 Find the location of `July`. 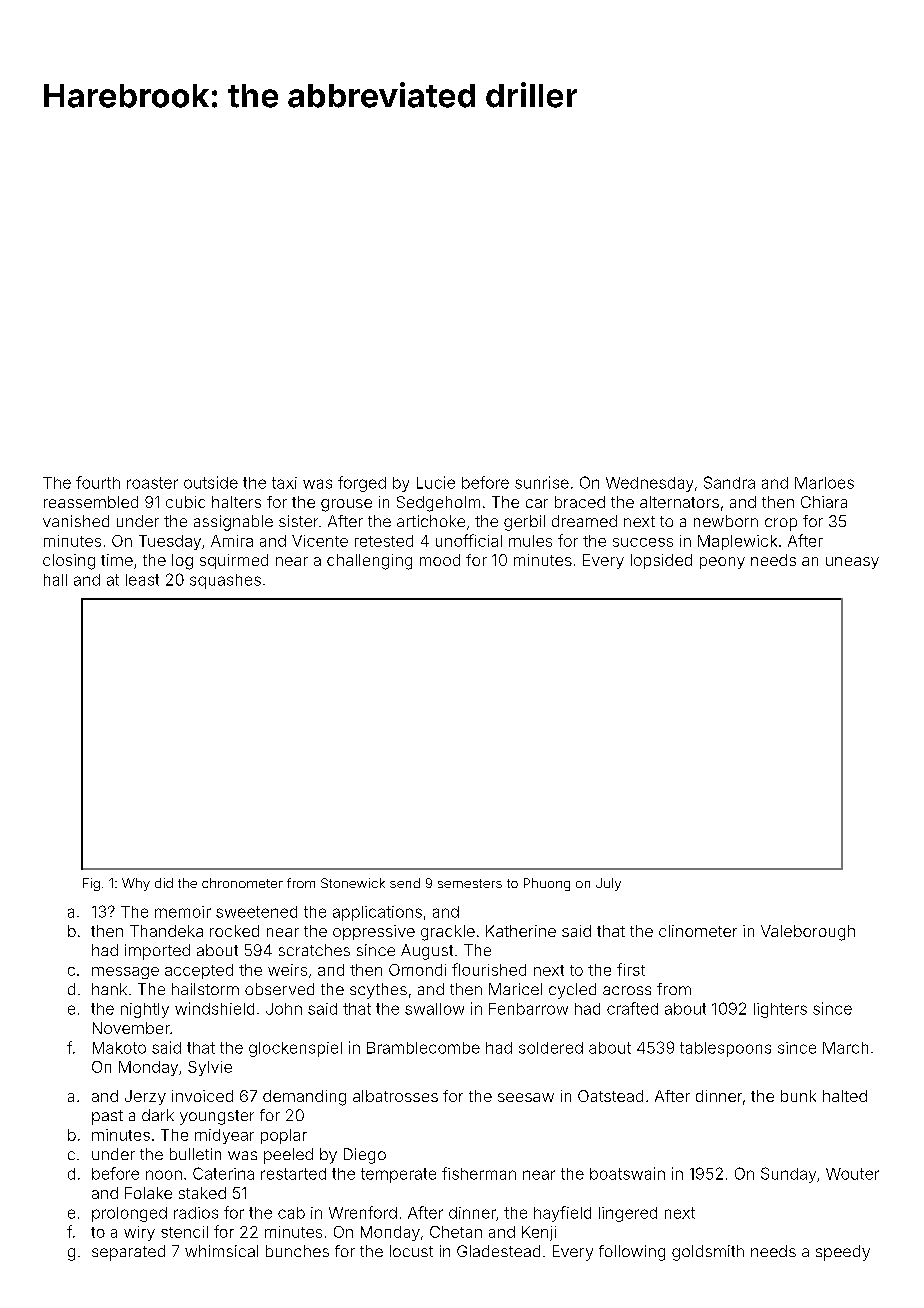

July is located at coordinates (608, 884).
